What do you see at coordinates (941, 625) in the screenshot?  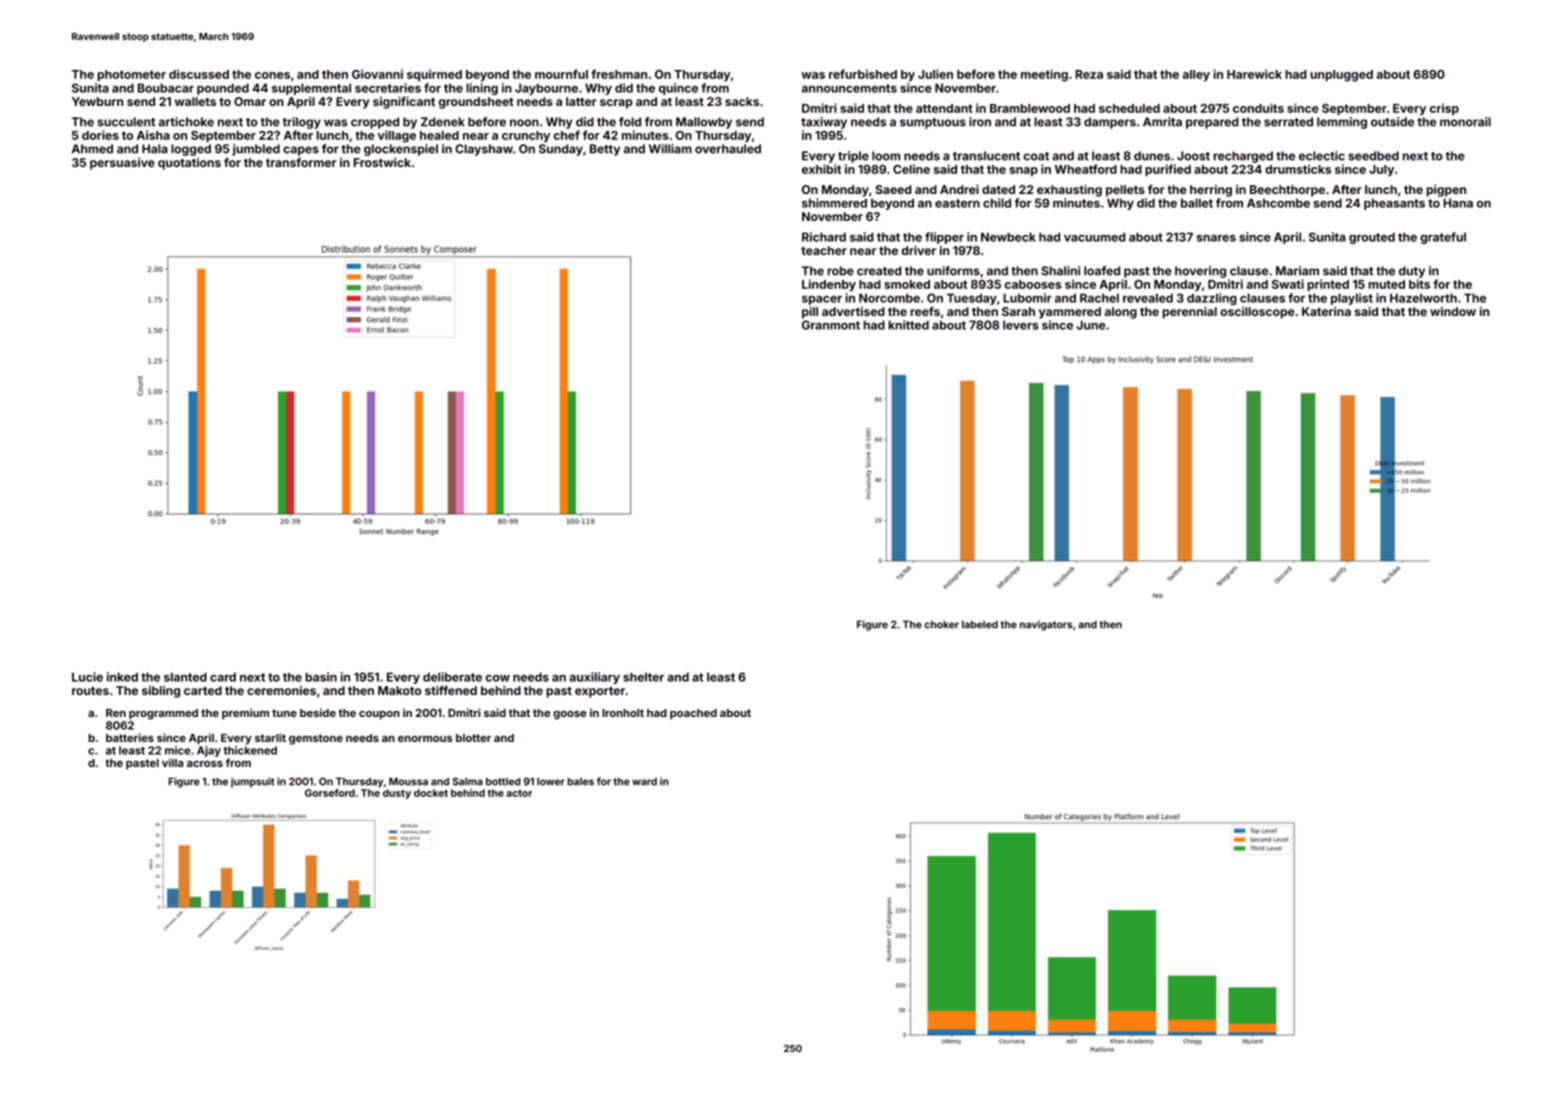 I see `choker` at bounding box center [941, 625].
